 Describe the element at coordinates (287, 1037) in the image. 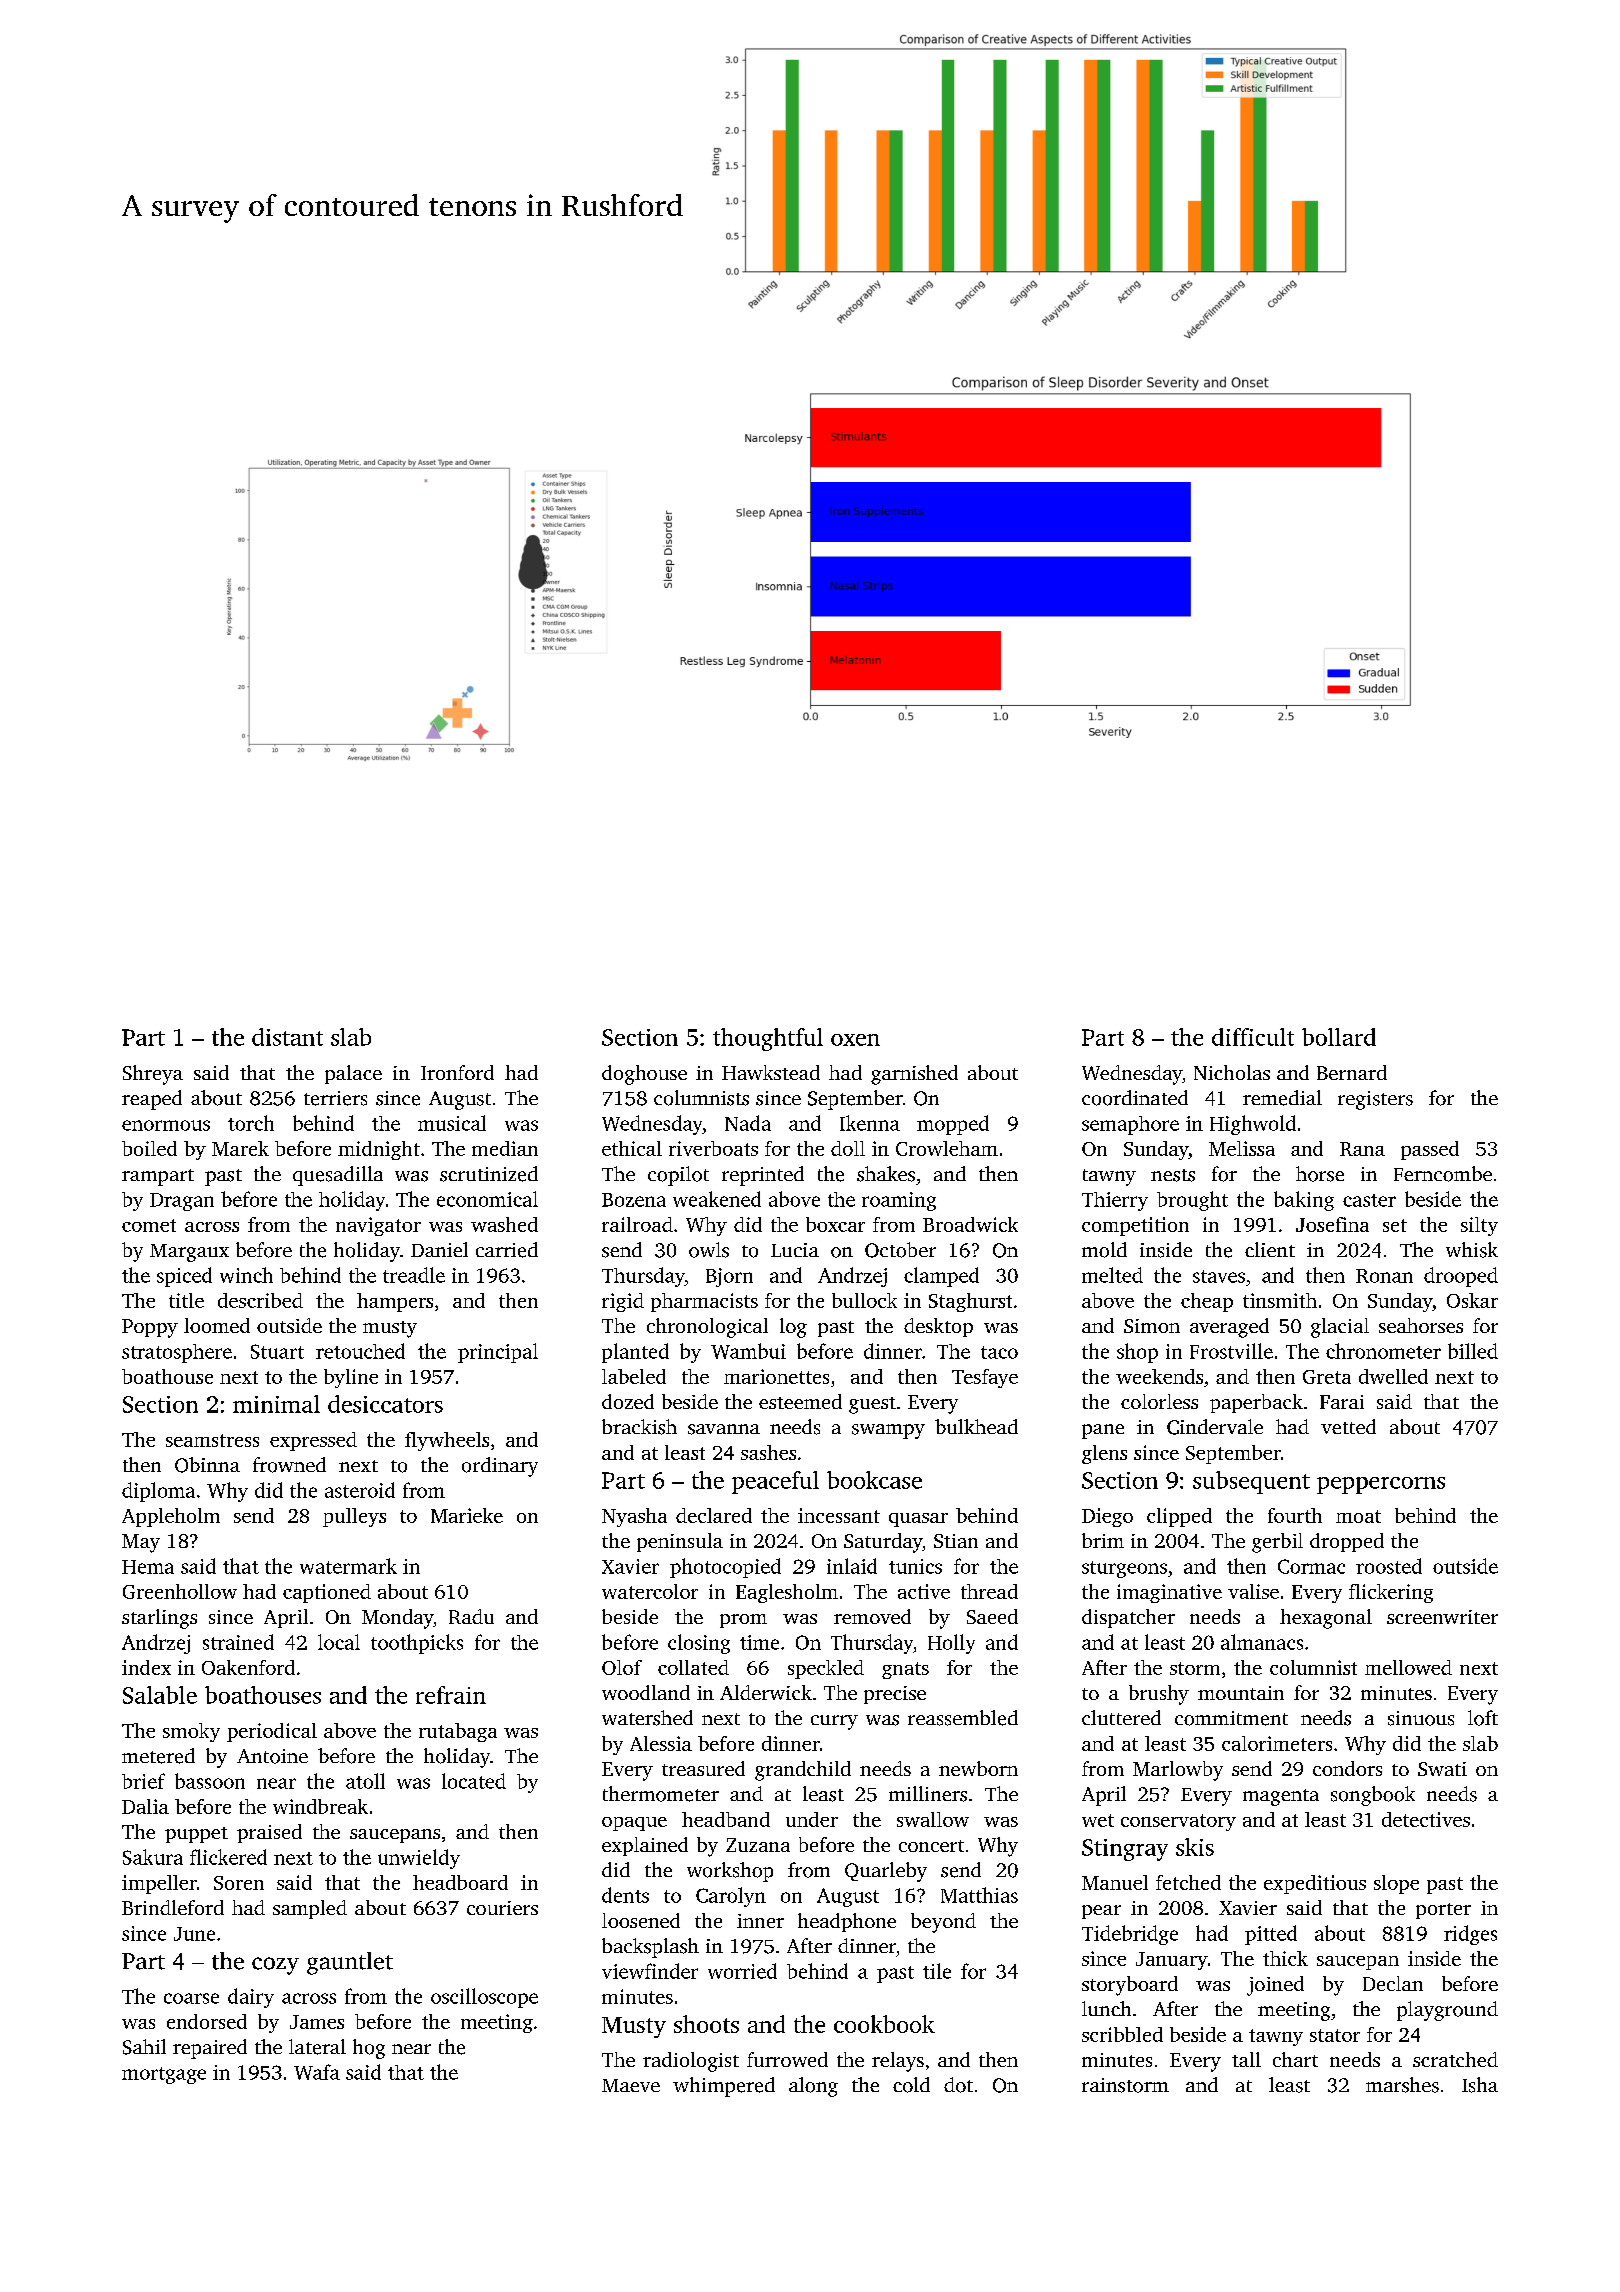

I see `distant` at that location.
